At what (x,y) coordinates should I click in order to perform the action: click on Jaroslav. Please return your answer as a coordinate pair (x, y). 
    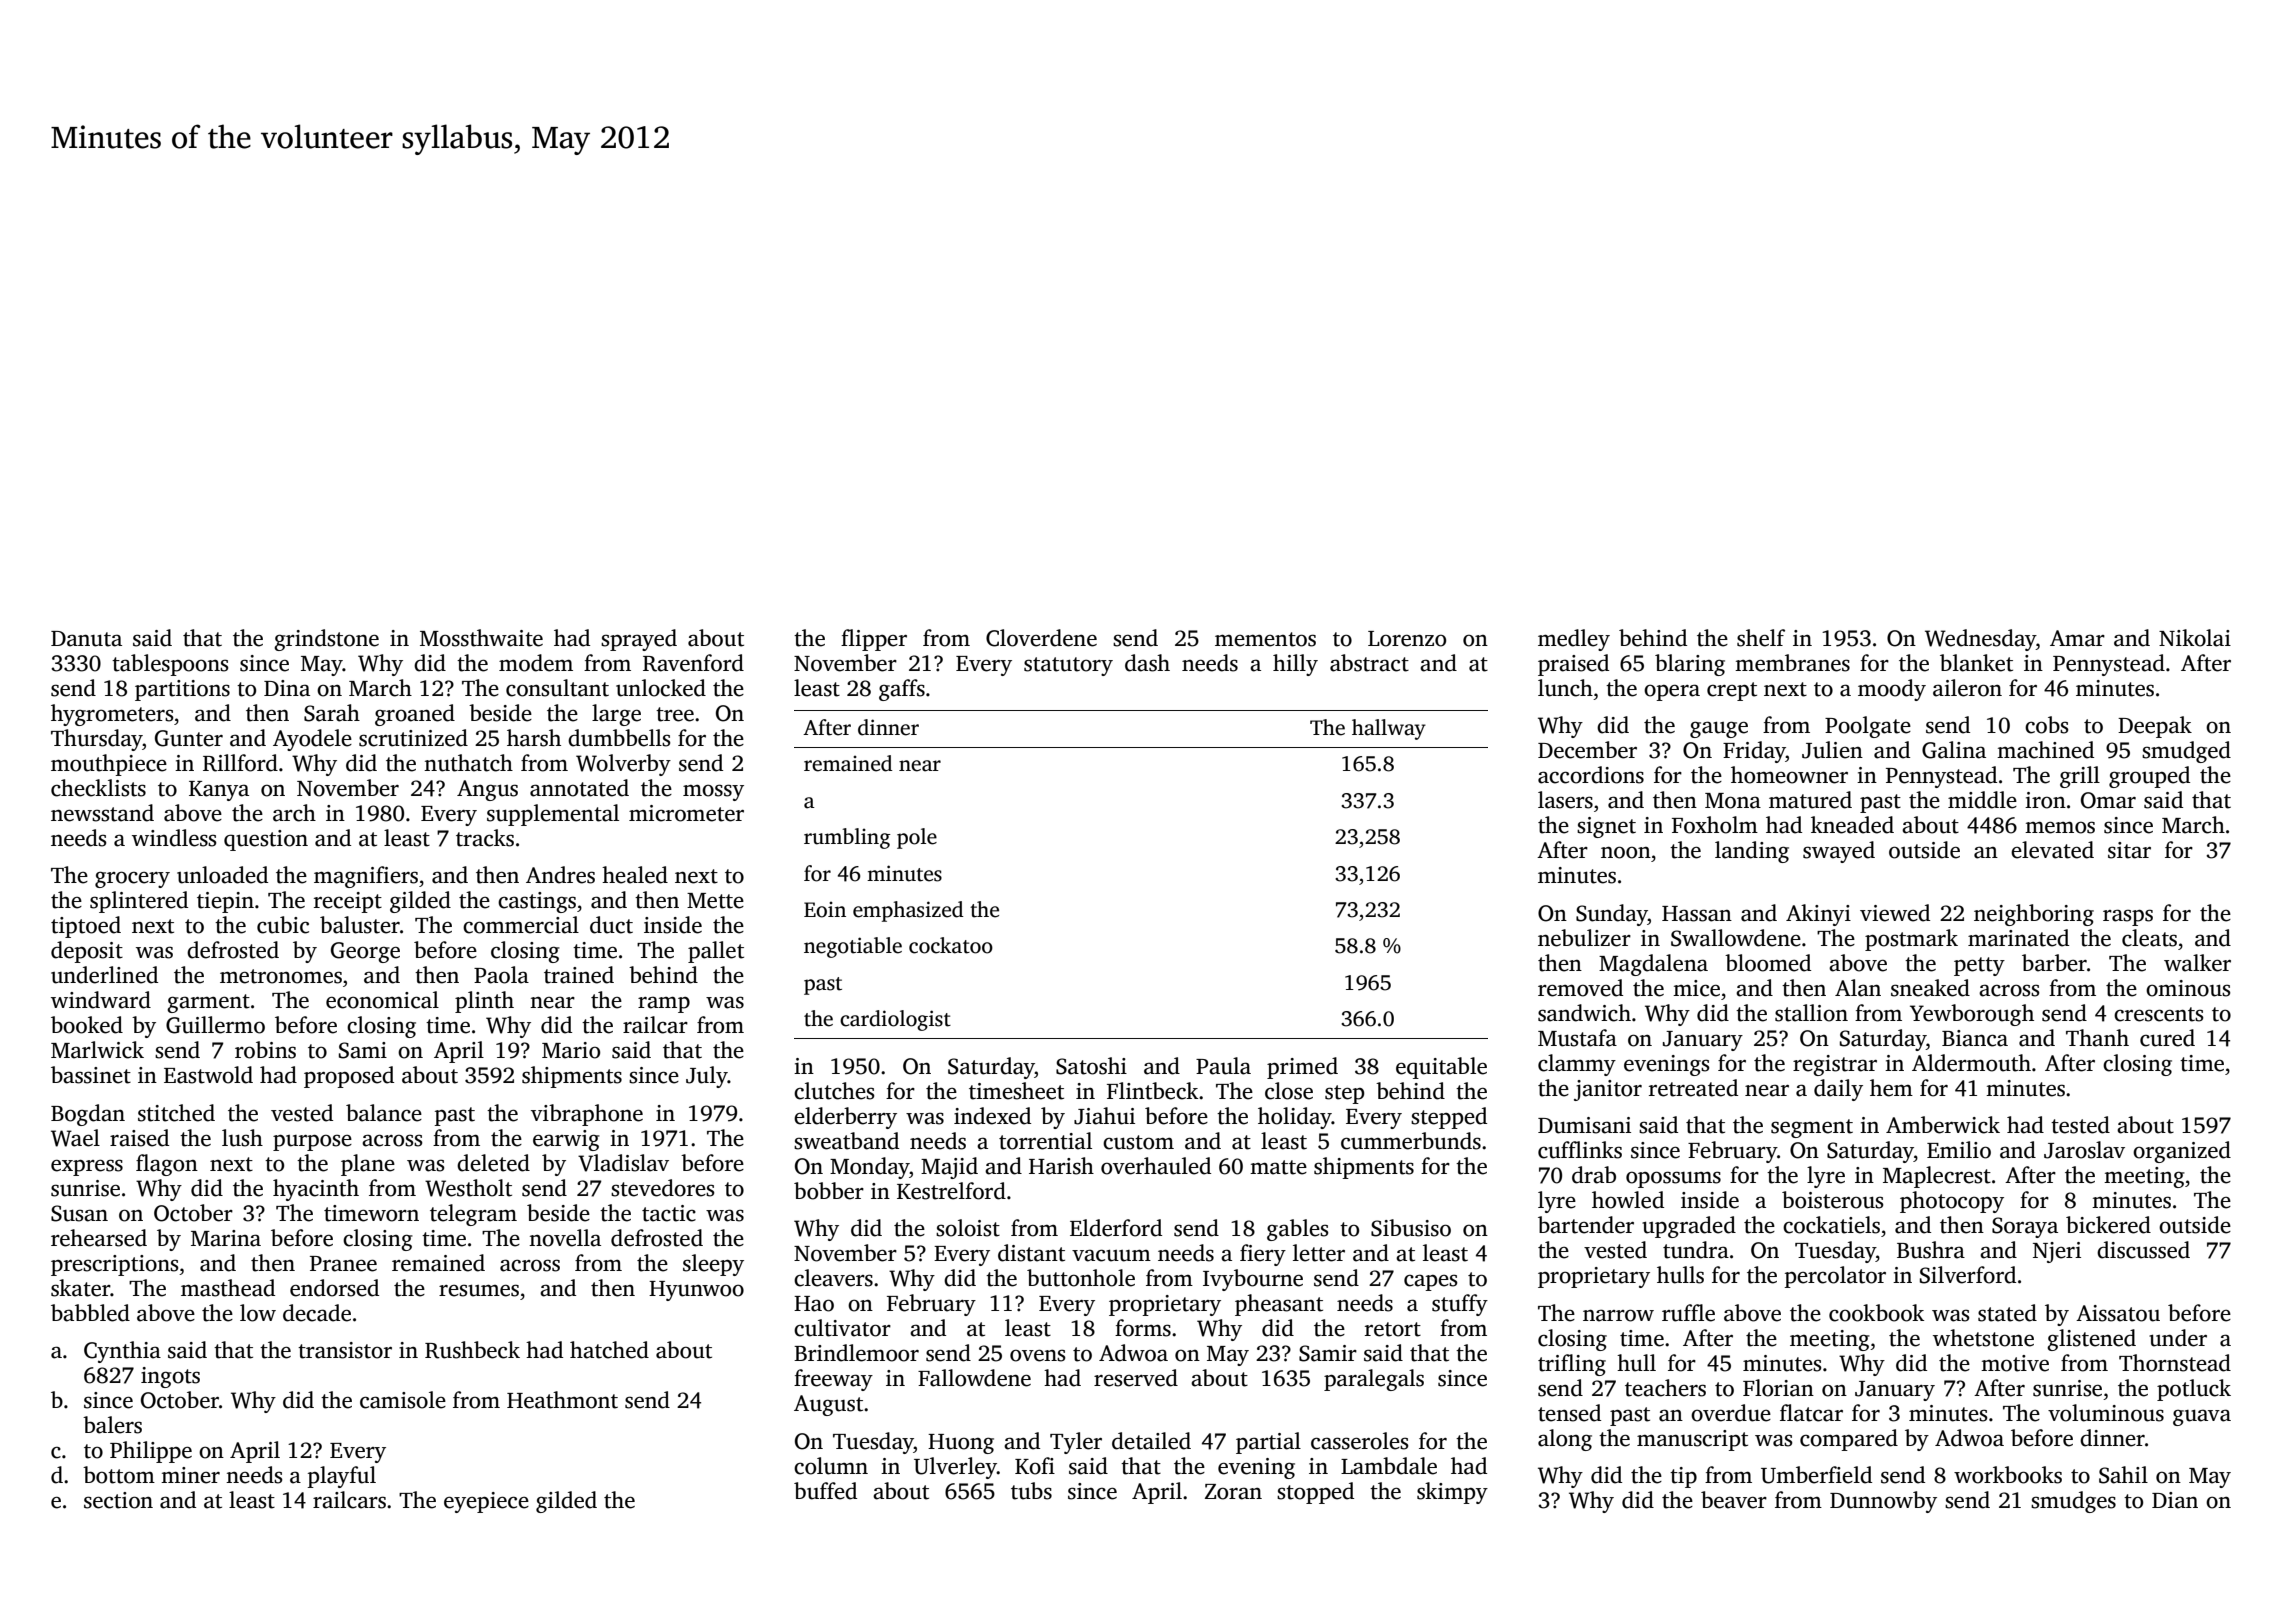
    Looking at the image, I should click on (2084, 1150).
